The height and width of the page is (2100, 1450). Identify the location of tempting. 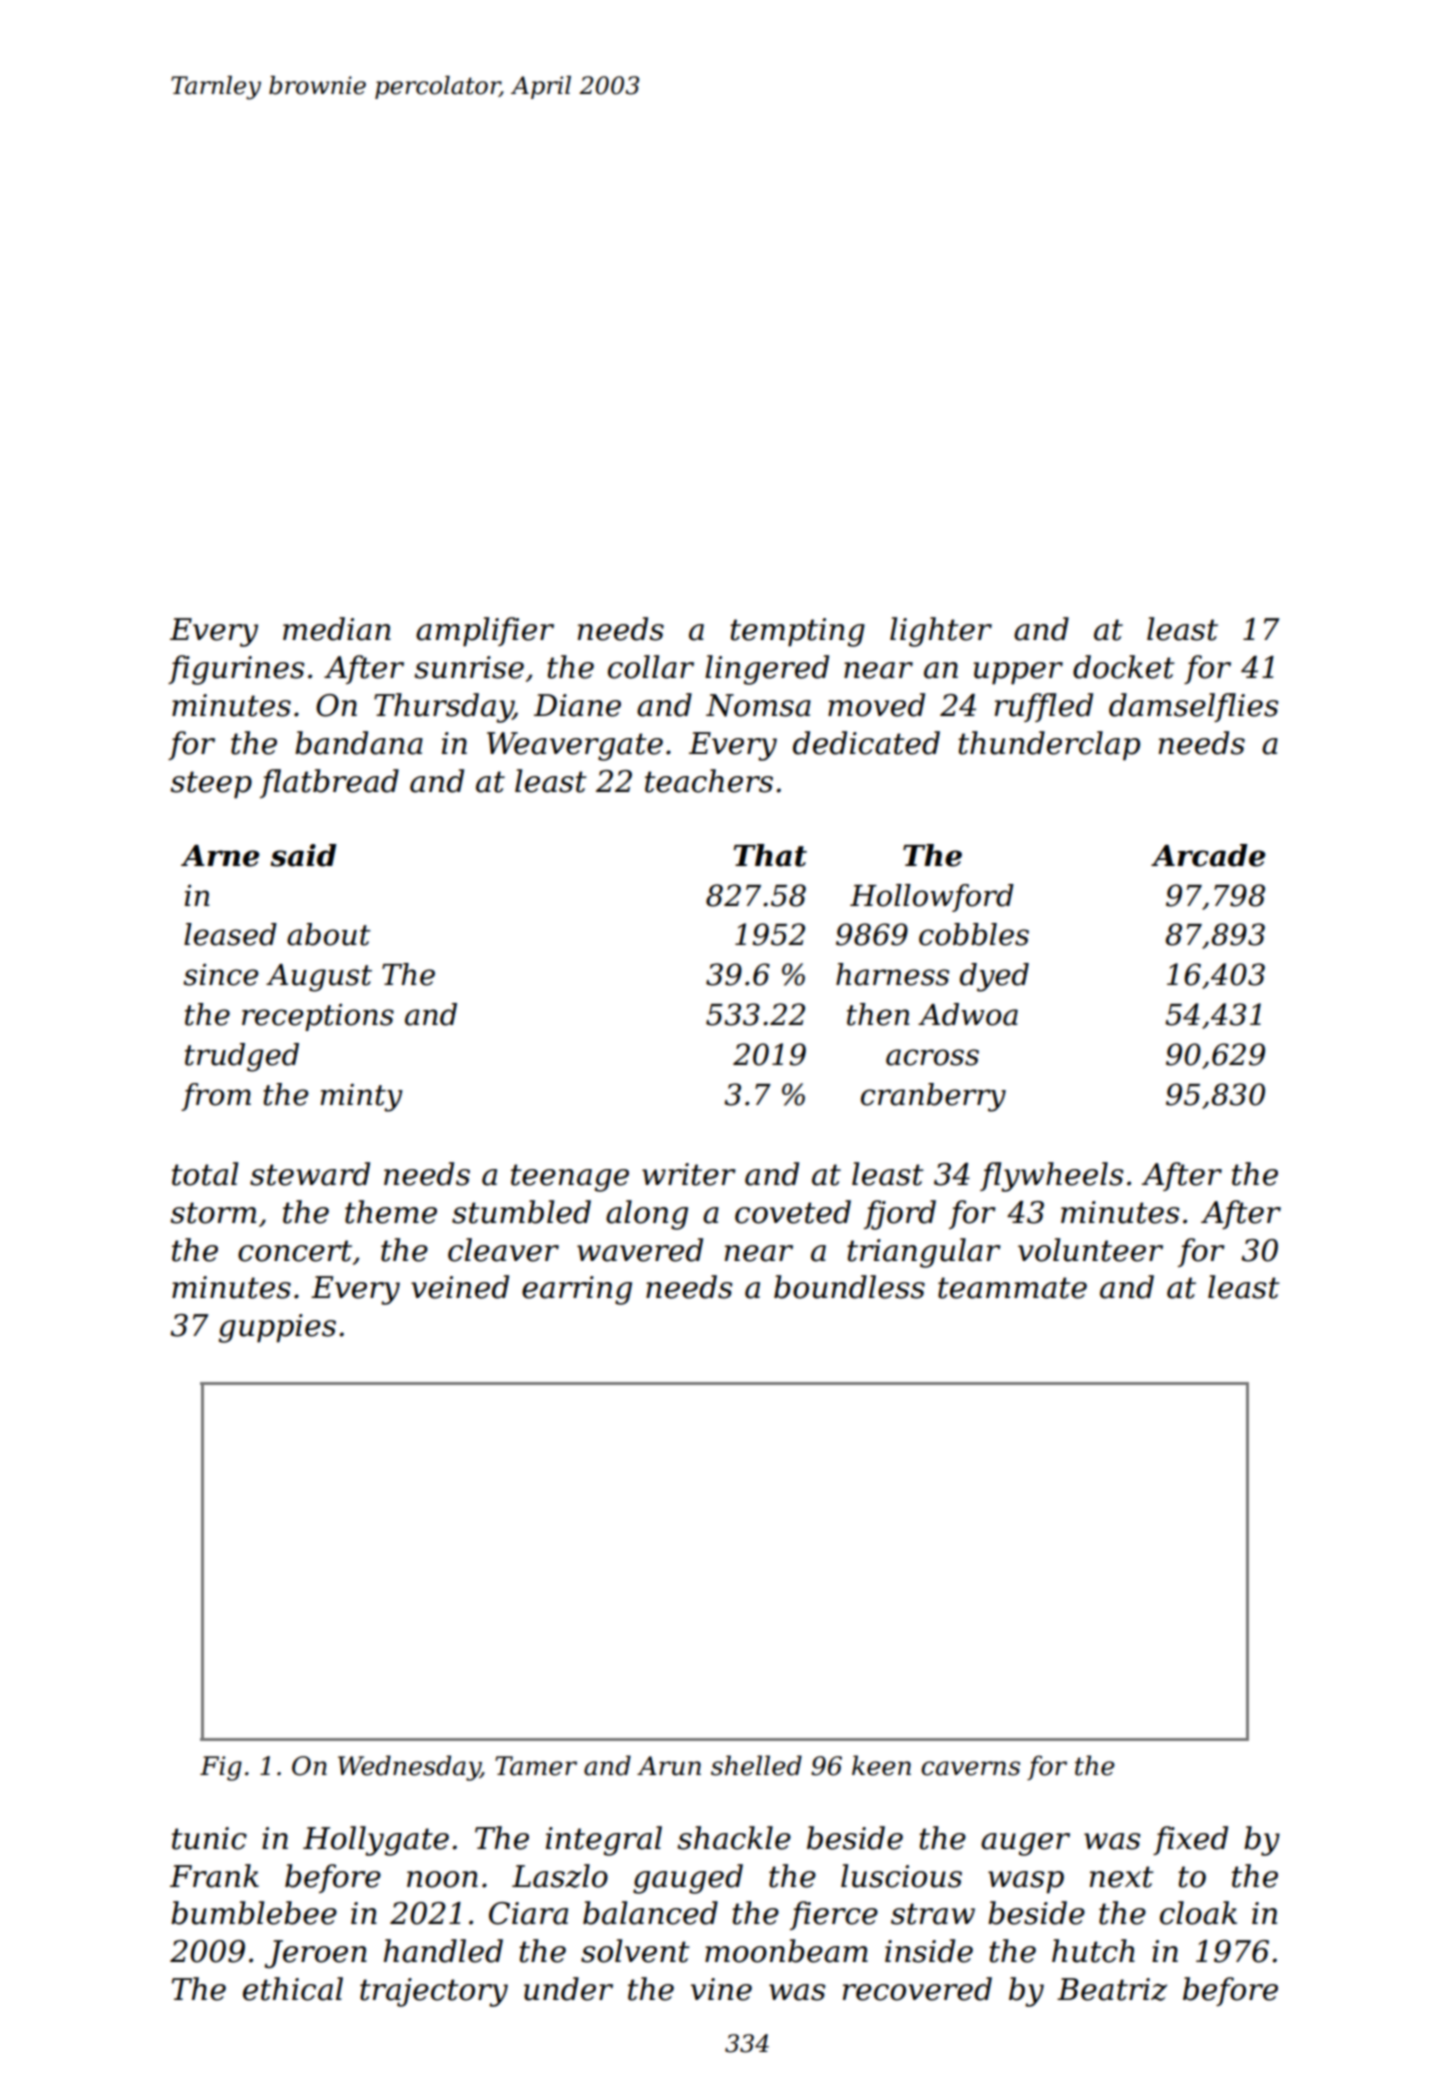
(797, 632).
